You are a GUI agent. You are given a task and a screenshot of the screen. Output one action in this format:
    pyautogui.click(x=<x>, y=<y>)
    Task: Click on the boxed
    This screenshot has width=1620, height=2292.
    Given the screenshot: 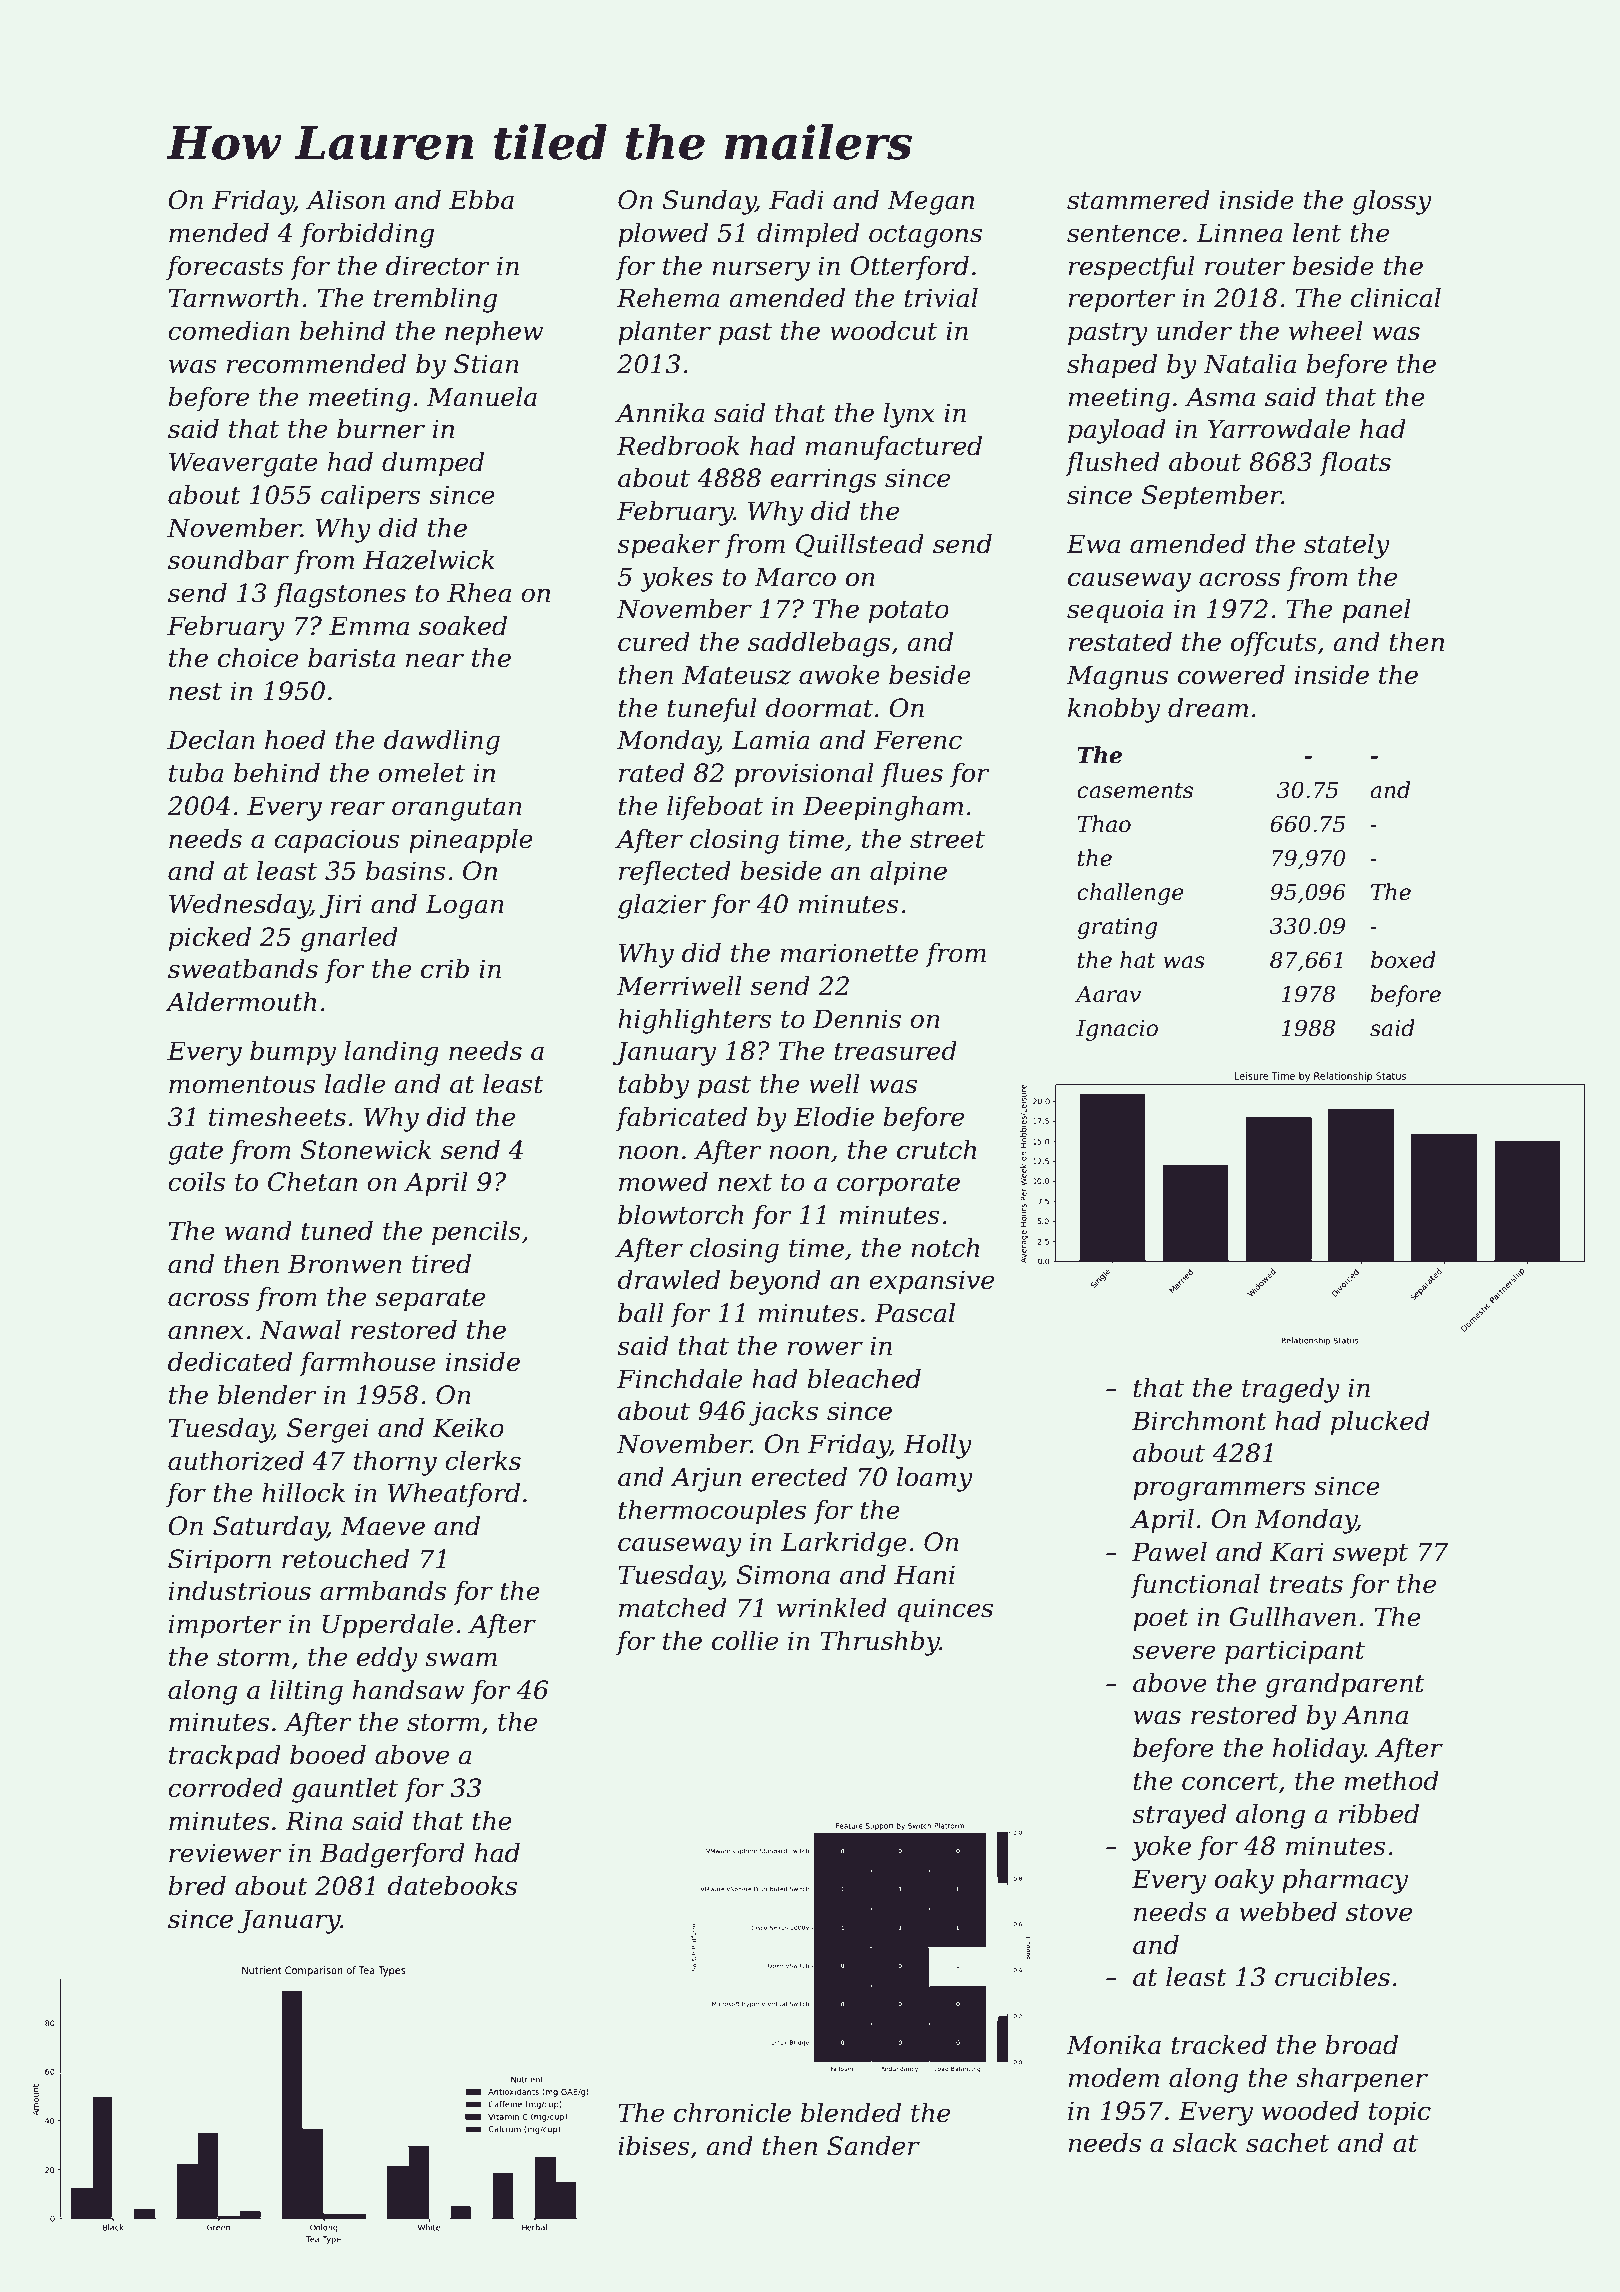 What is the action you would take?
    pyautogui.click(x=1403, y=960)
